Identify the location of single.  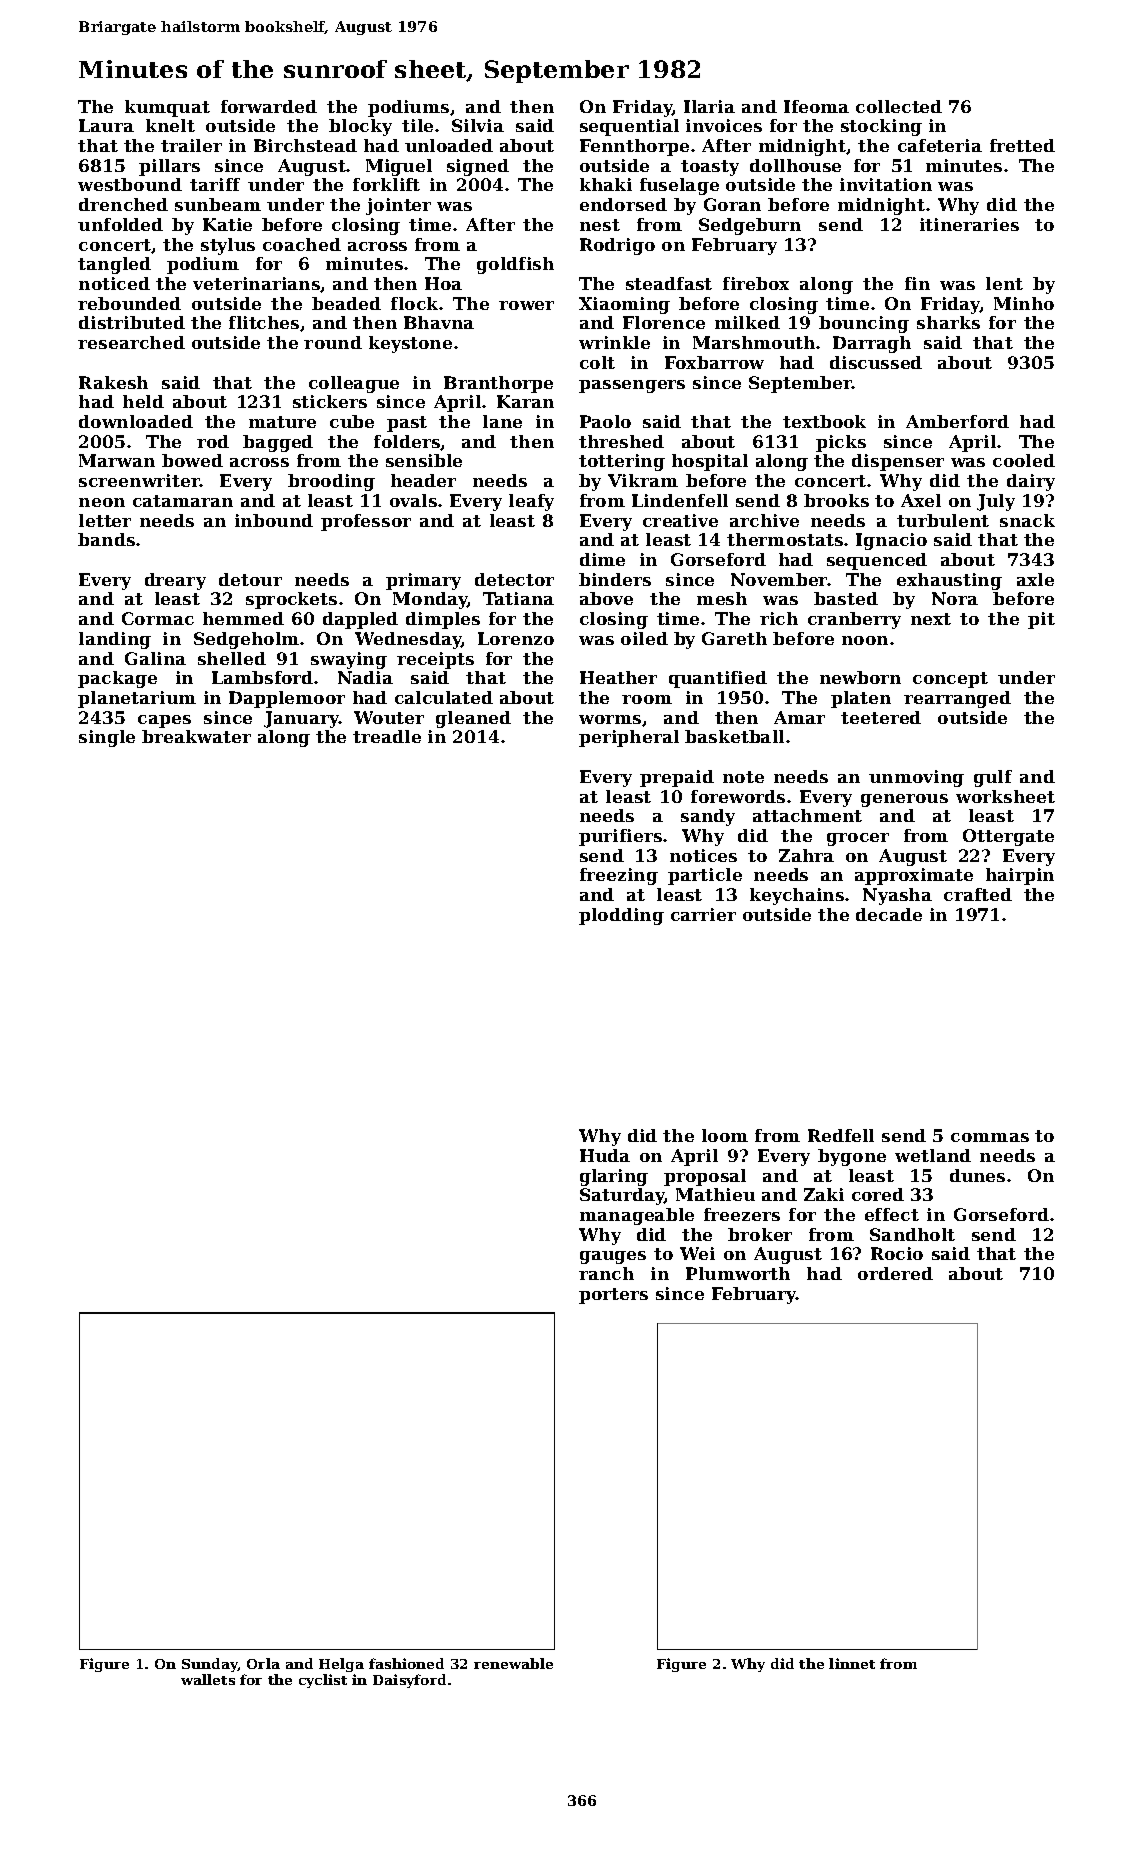
(107, 738).
